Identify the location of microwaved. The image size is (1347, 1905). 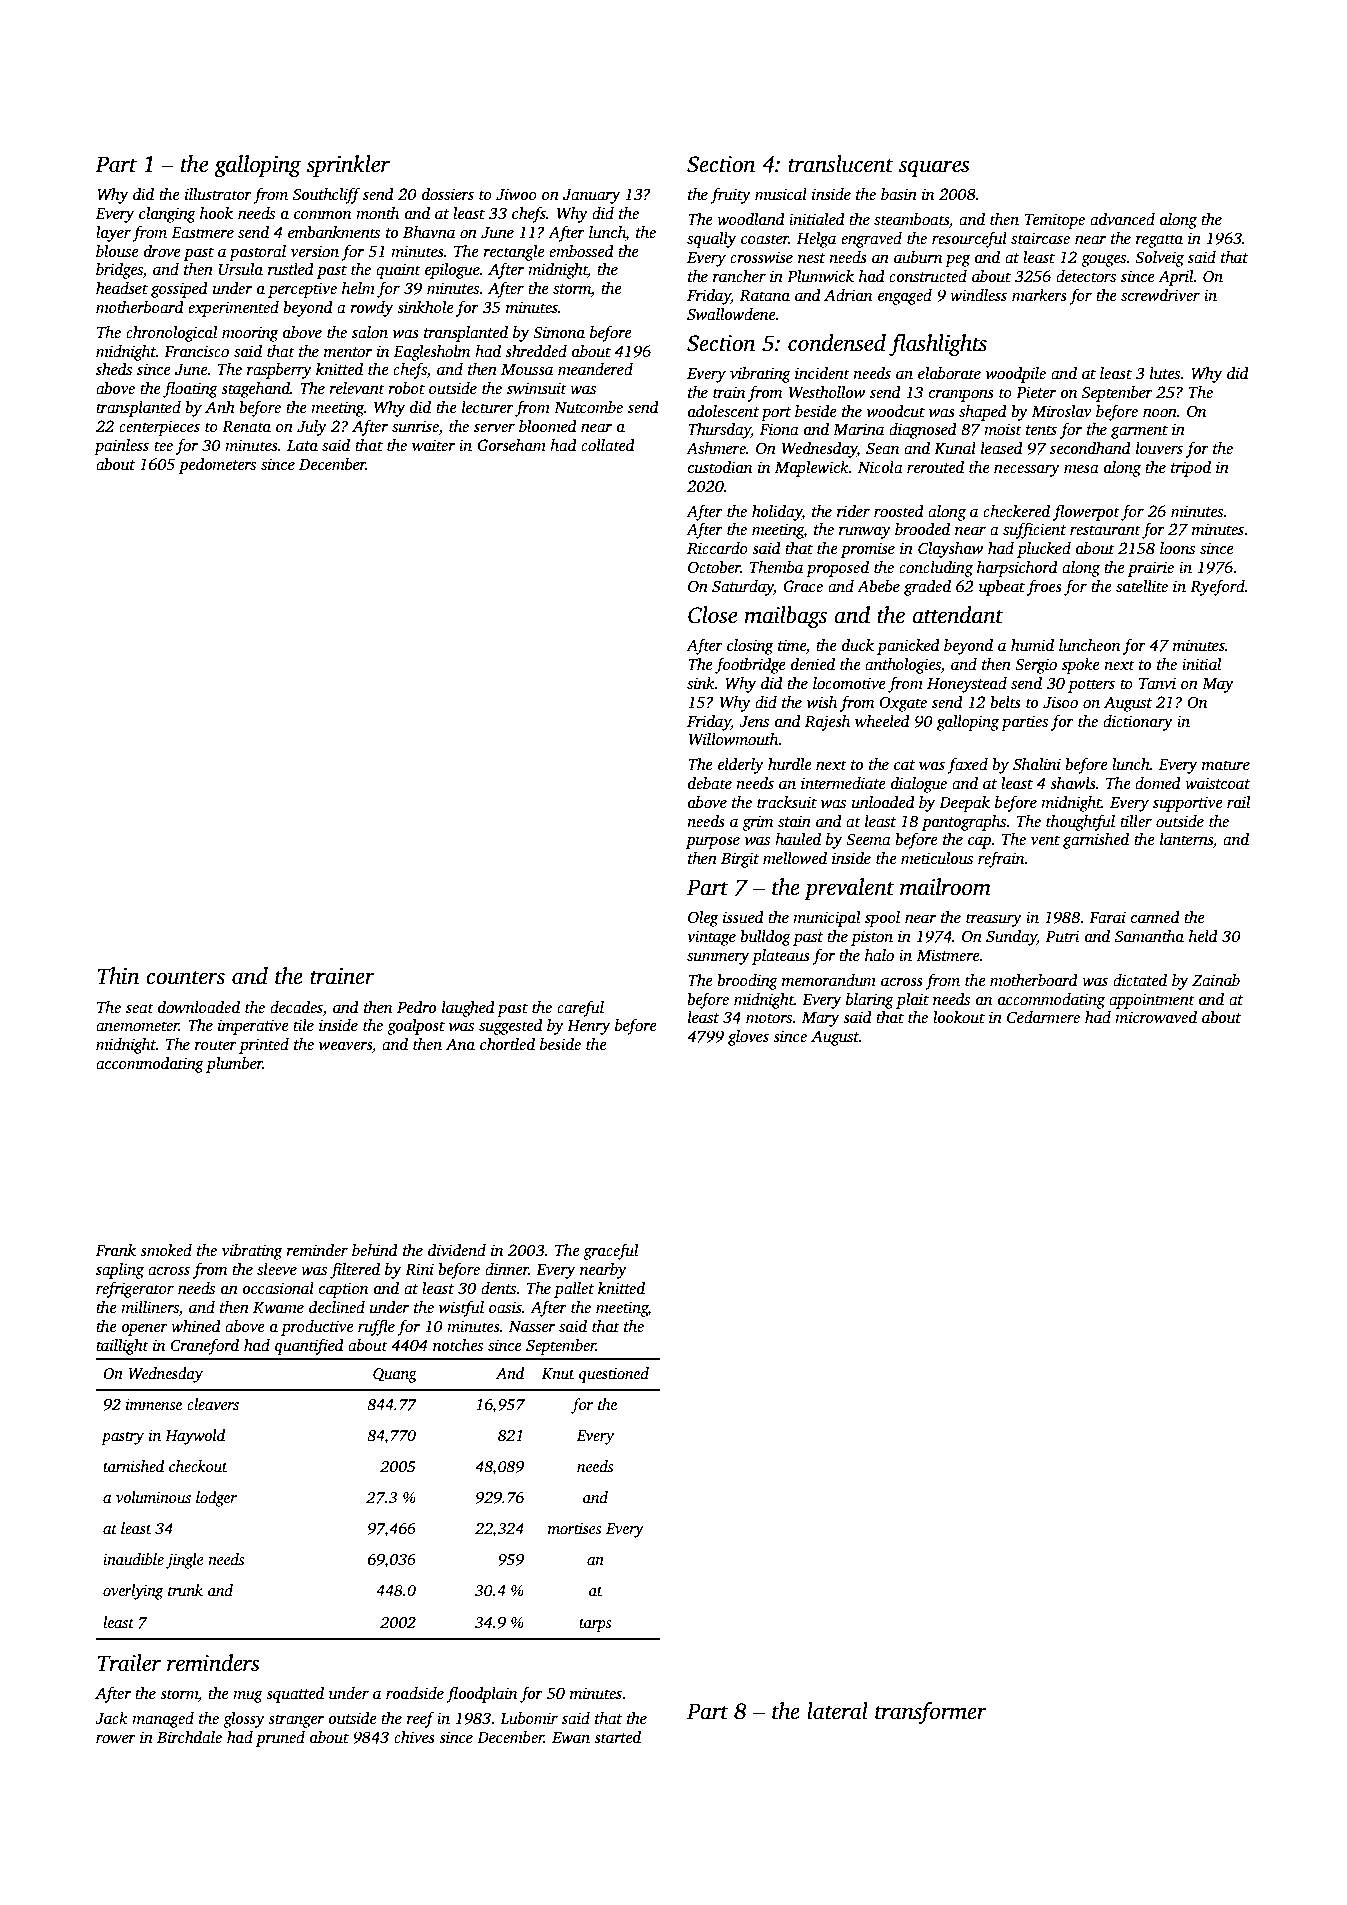
(1156, 1017).
